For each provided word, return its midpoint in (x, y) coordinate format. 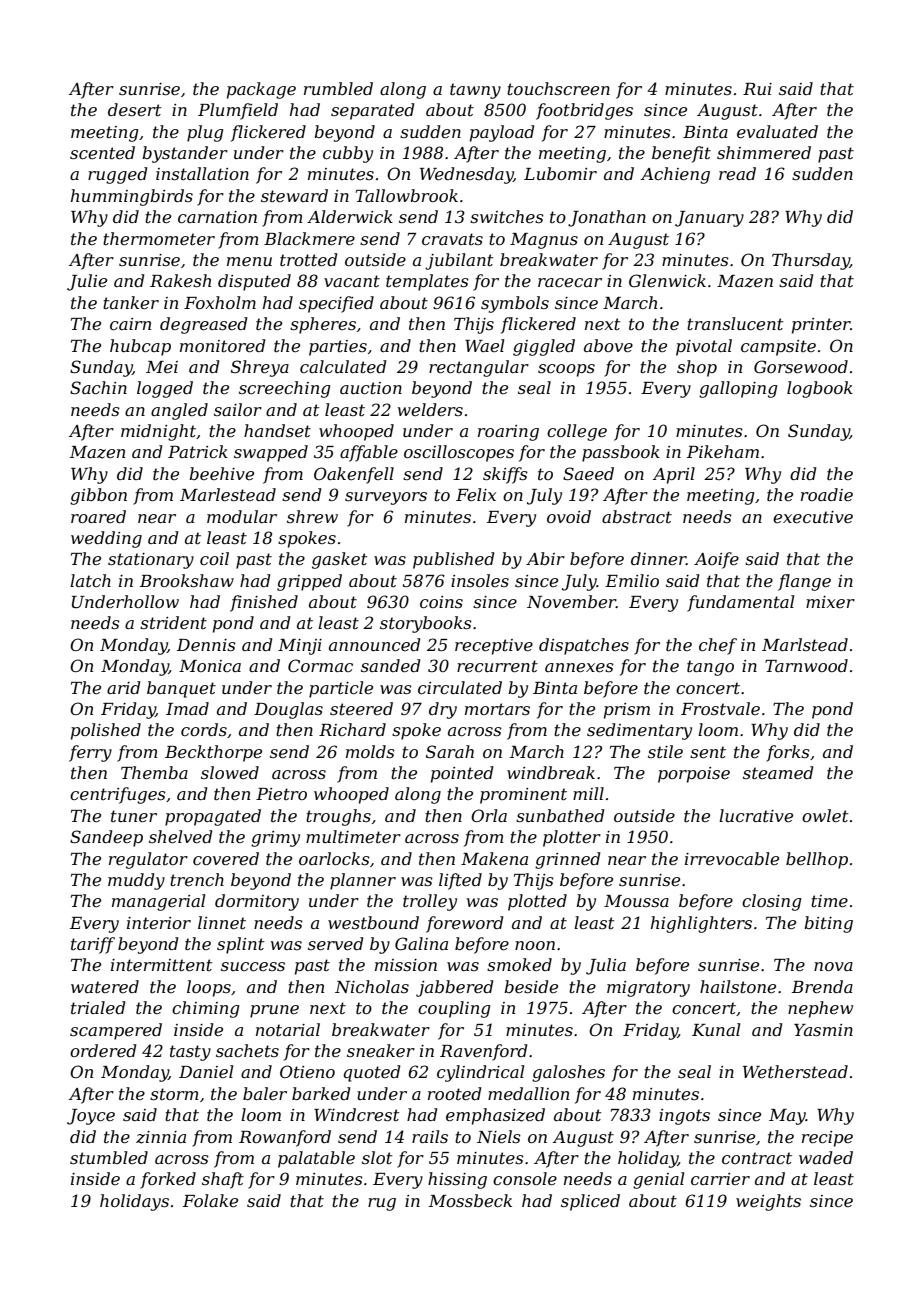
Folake (210, 1200)
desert (135, 109)
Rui (757, 89)
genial (658, 1180)
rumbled (338, 88)
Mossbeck (470, 1200)
